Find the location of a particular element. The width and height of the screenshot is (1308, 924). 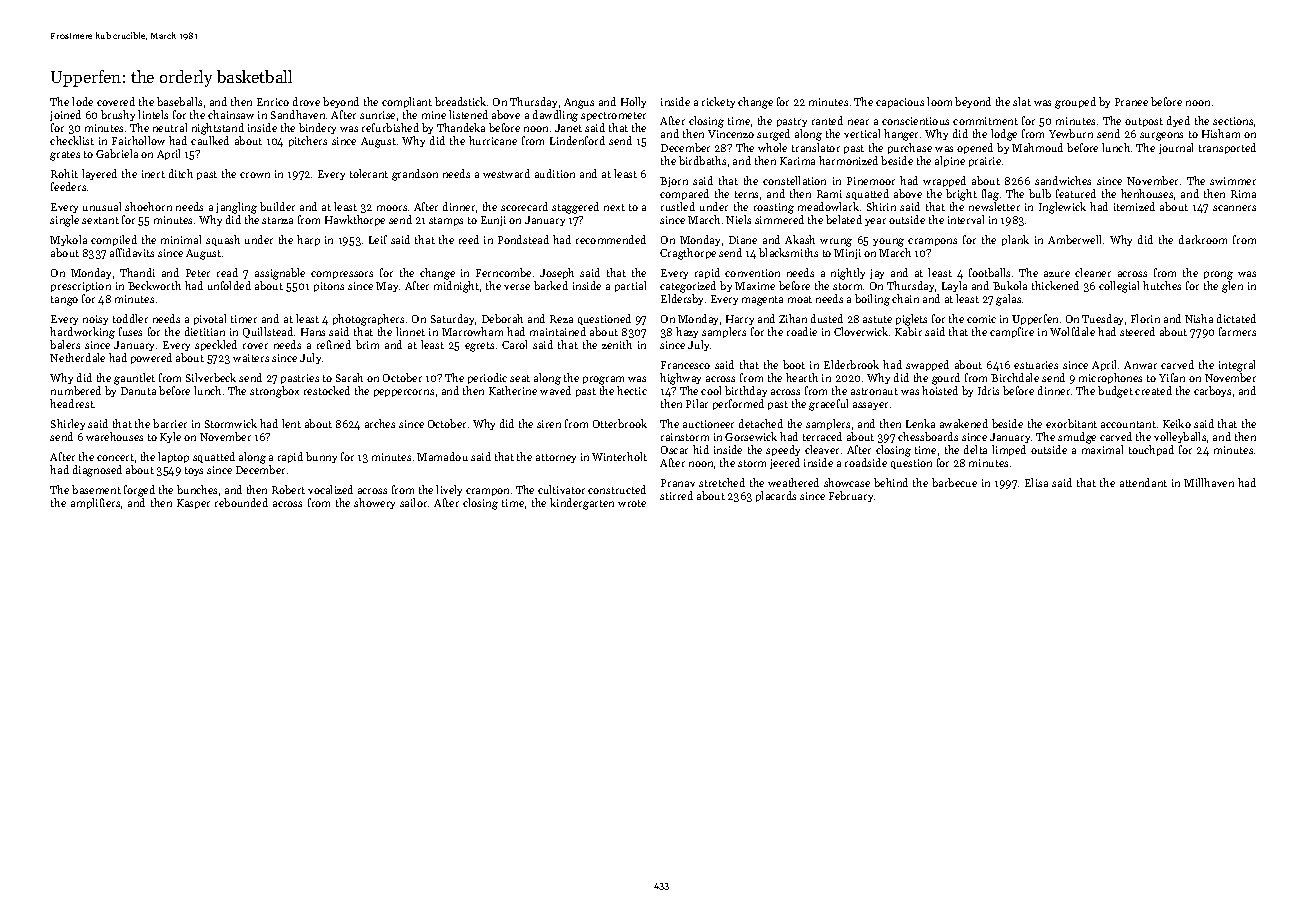

Anwar is located at coordinates (1140, 365).
